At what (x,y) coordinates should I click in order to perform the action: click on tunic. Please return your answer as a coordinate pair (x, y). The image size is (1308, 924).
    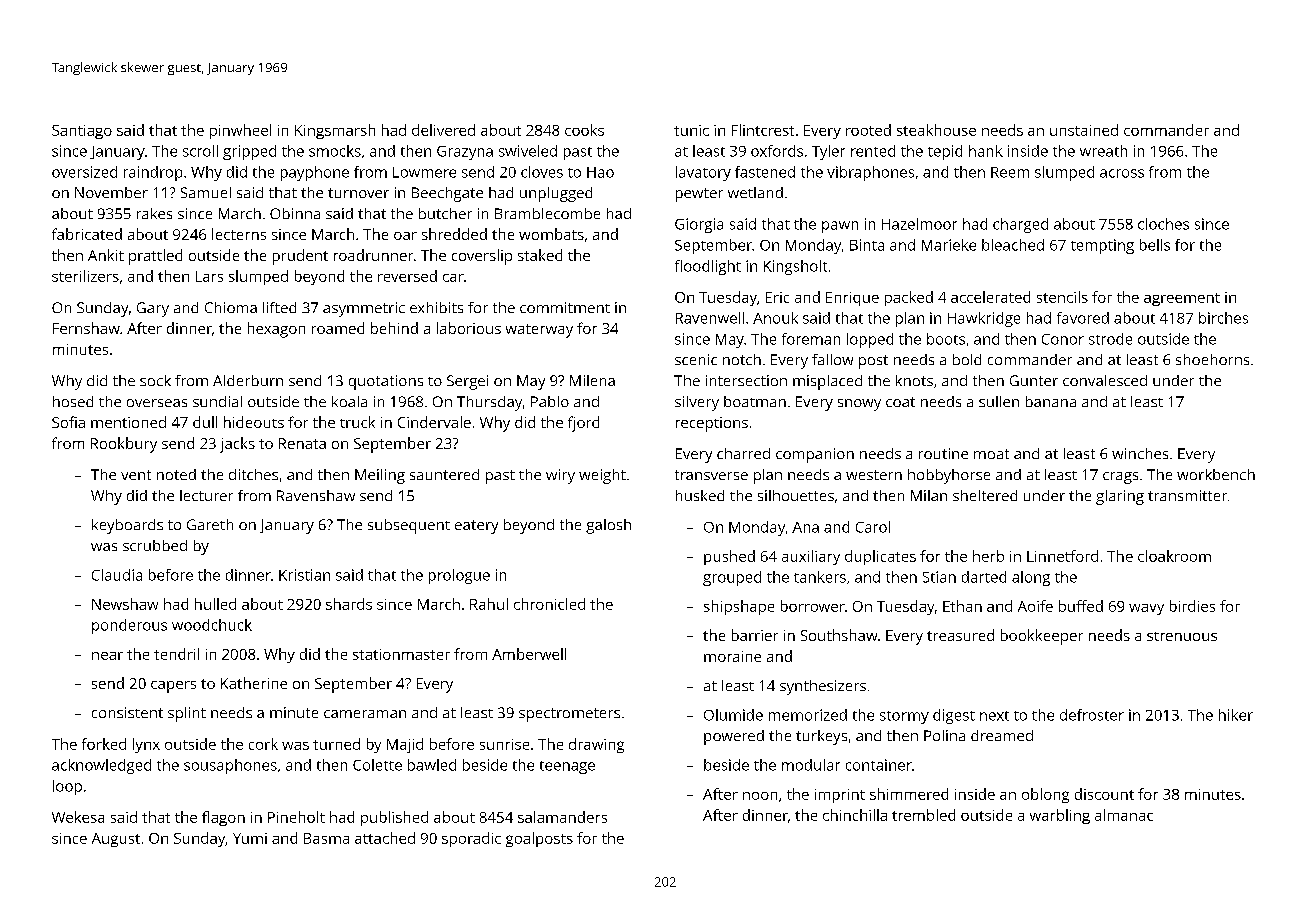
    Looking at the image, I should click on (691, 130).
